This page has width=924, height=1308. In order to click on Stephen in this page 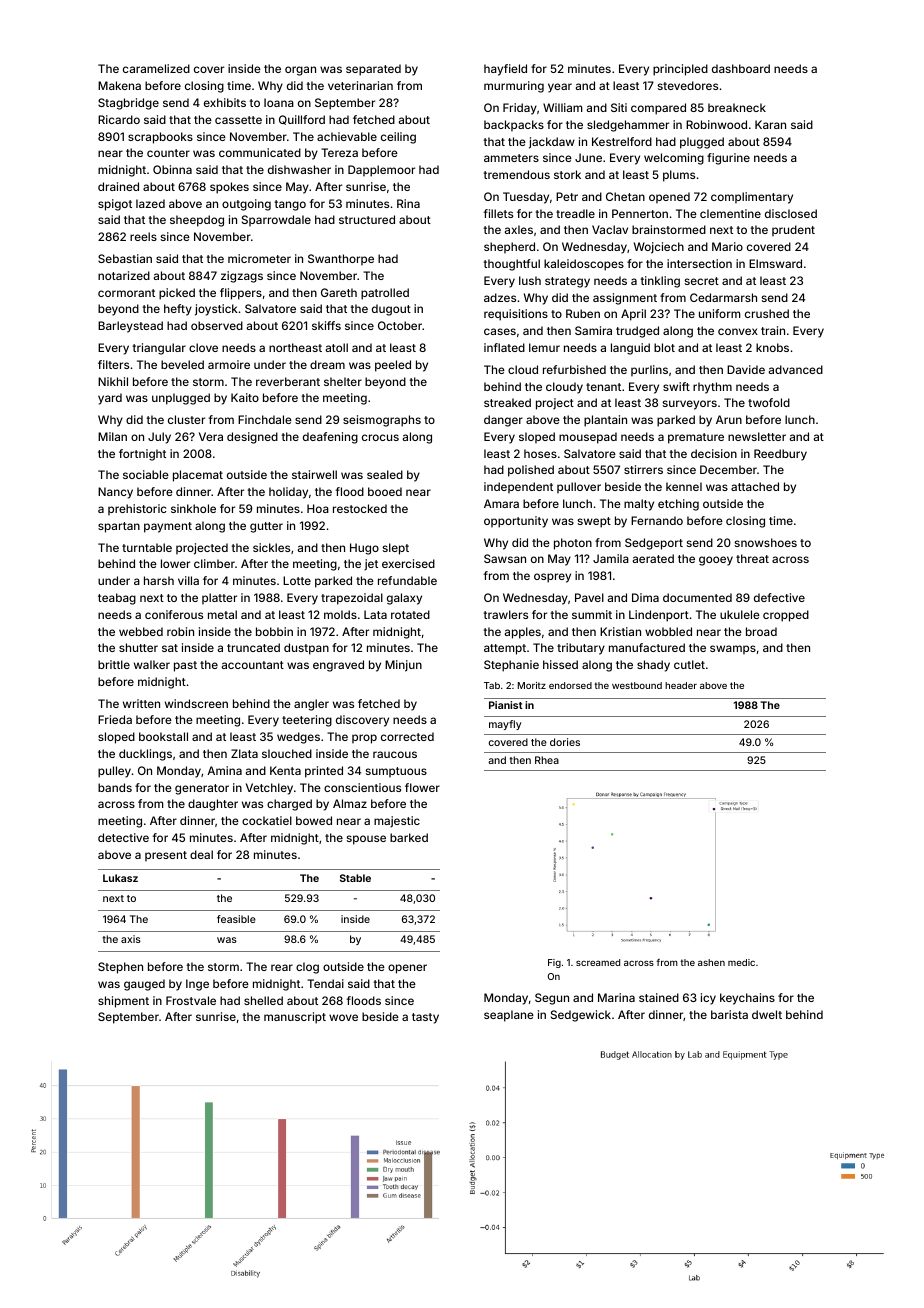, I will do `click(120, 968)`.
